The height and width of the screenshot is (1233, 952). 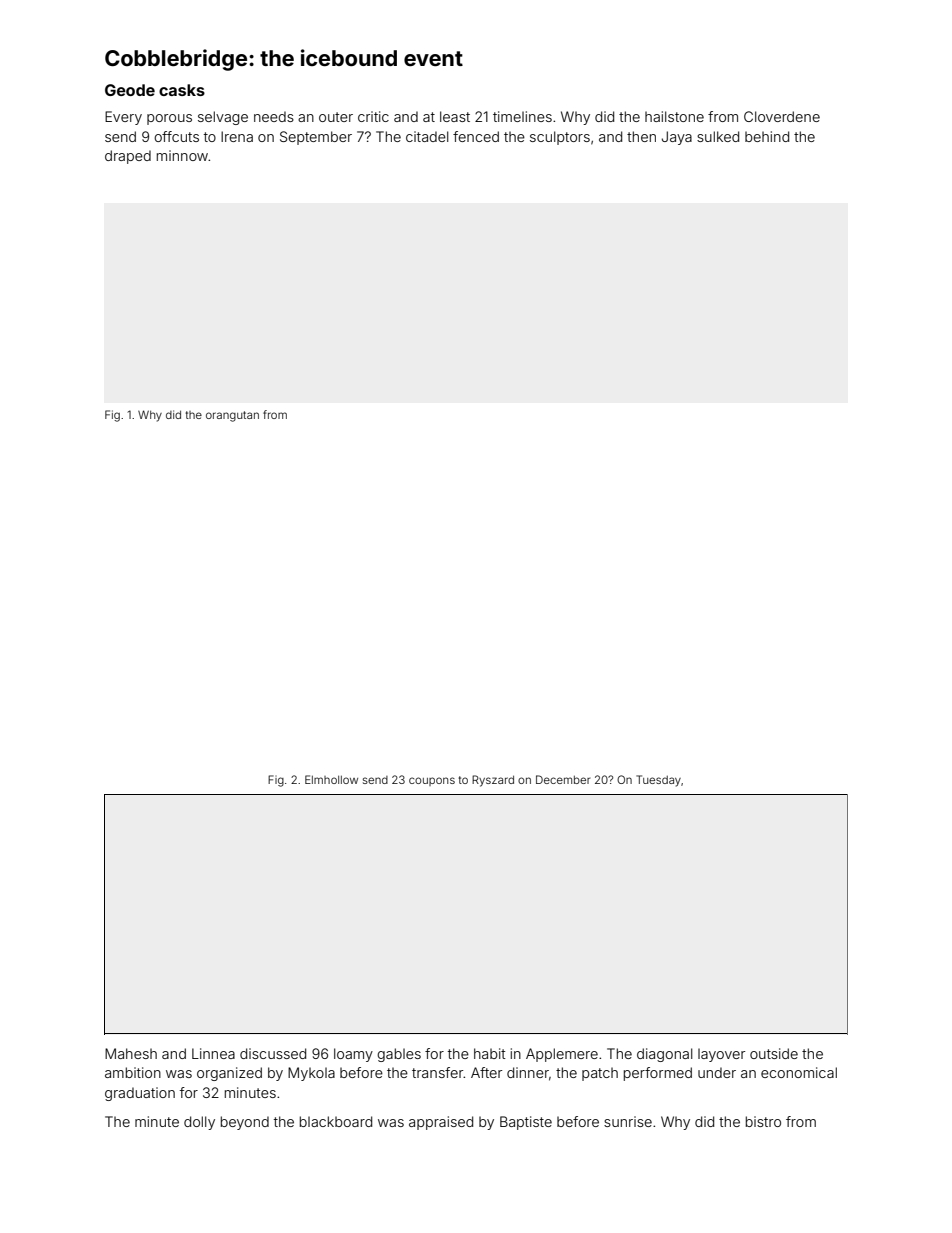 What do you see at coordinates (767, 136) in the screenshot?
I see `behind` at bounding box center [767, 136].
